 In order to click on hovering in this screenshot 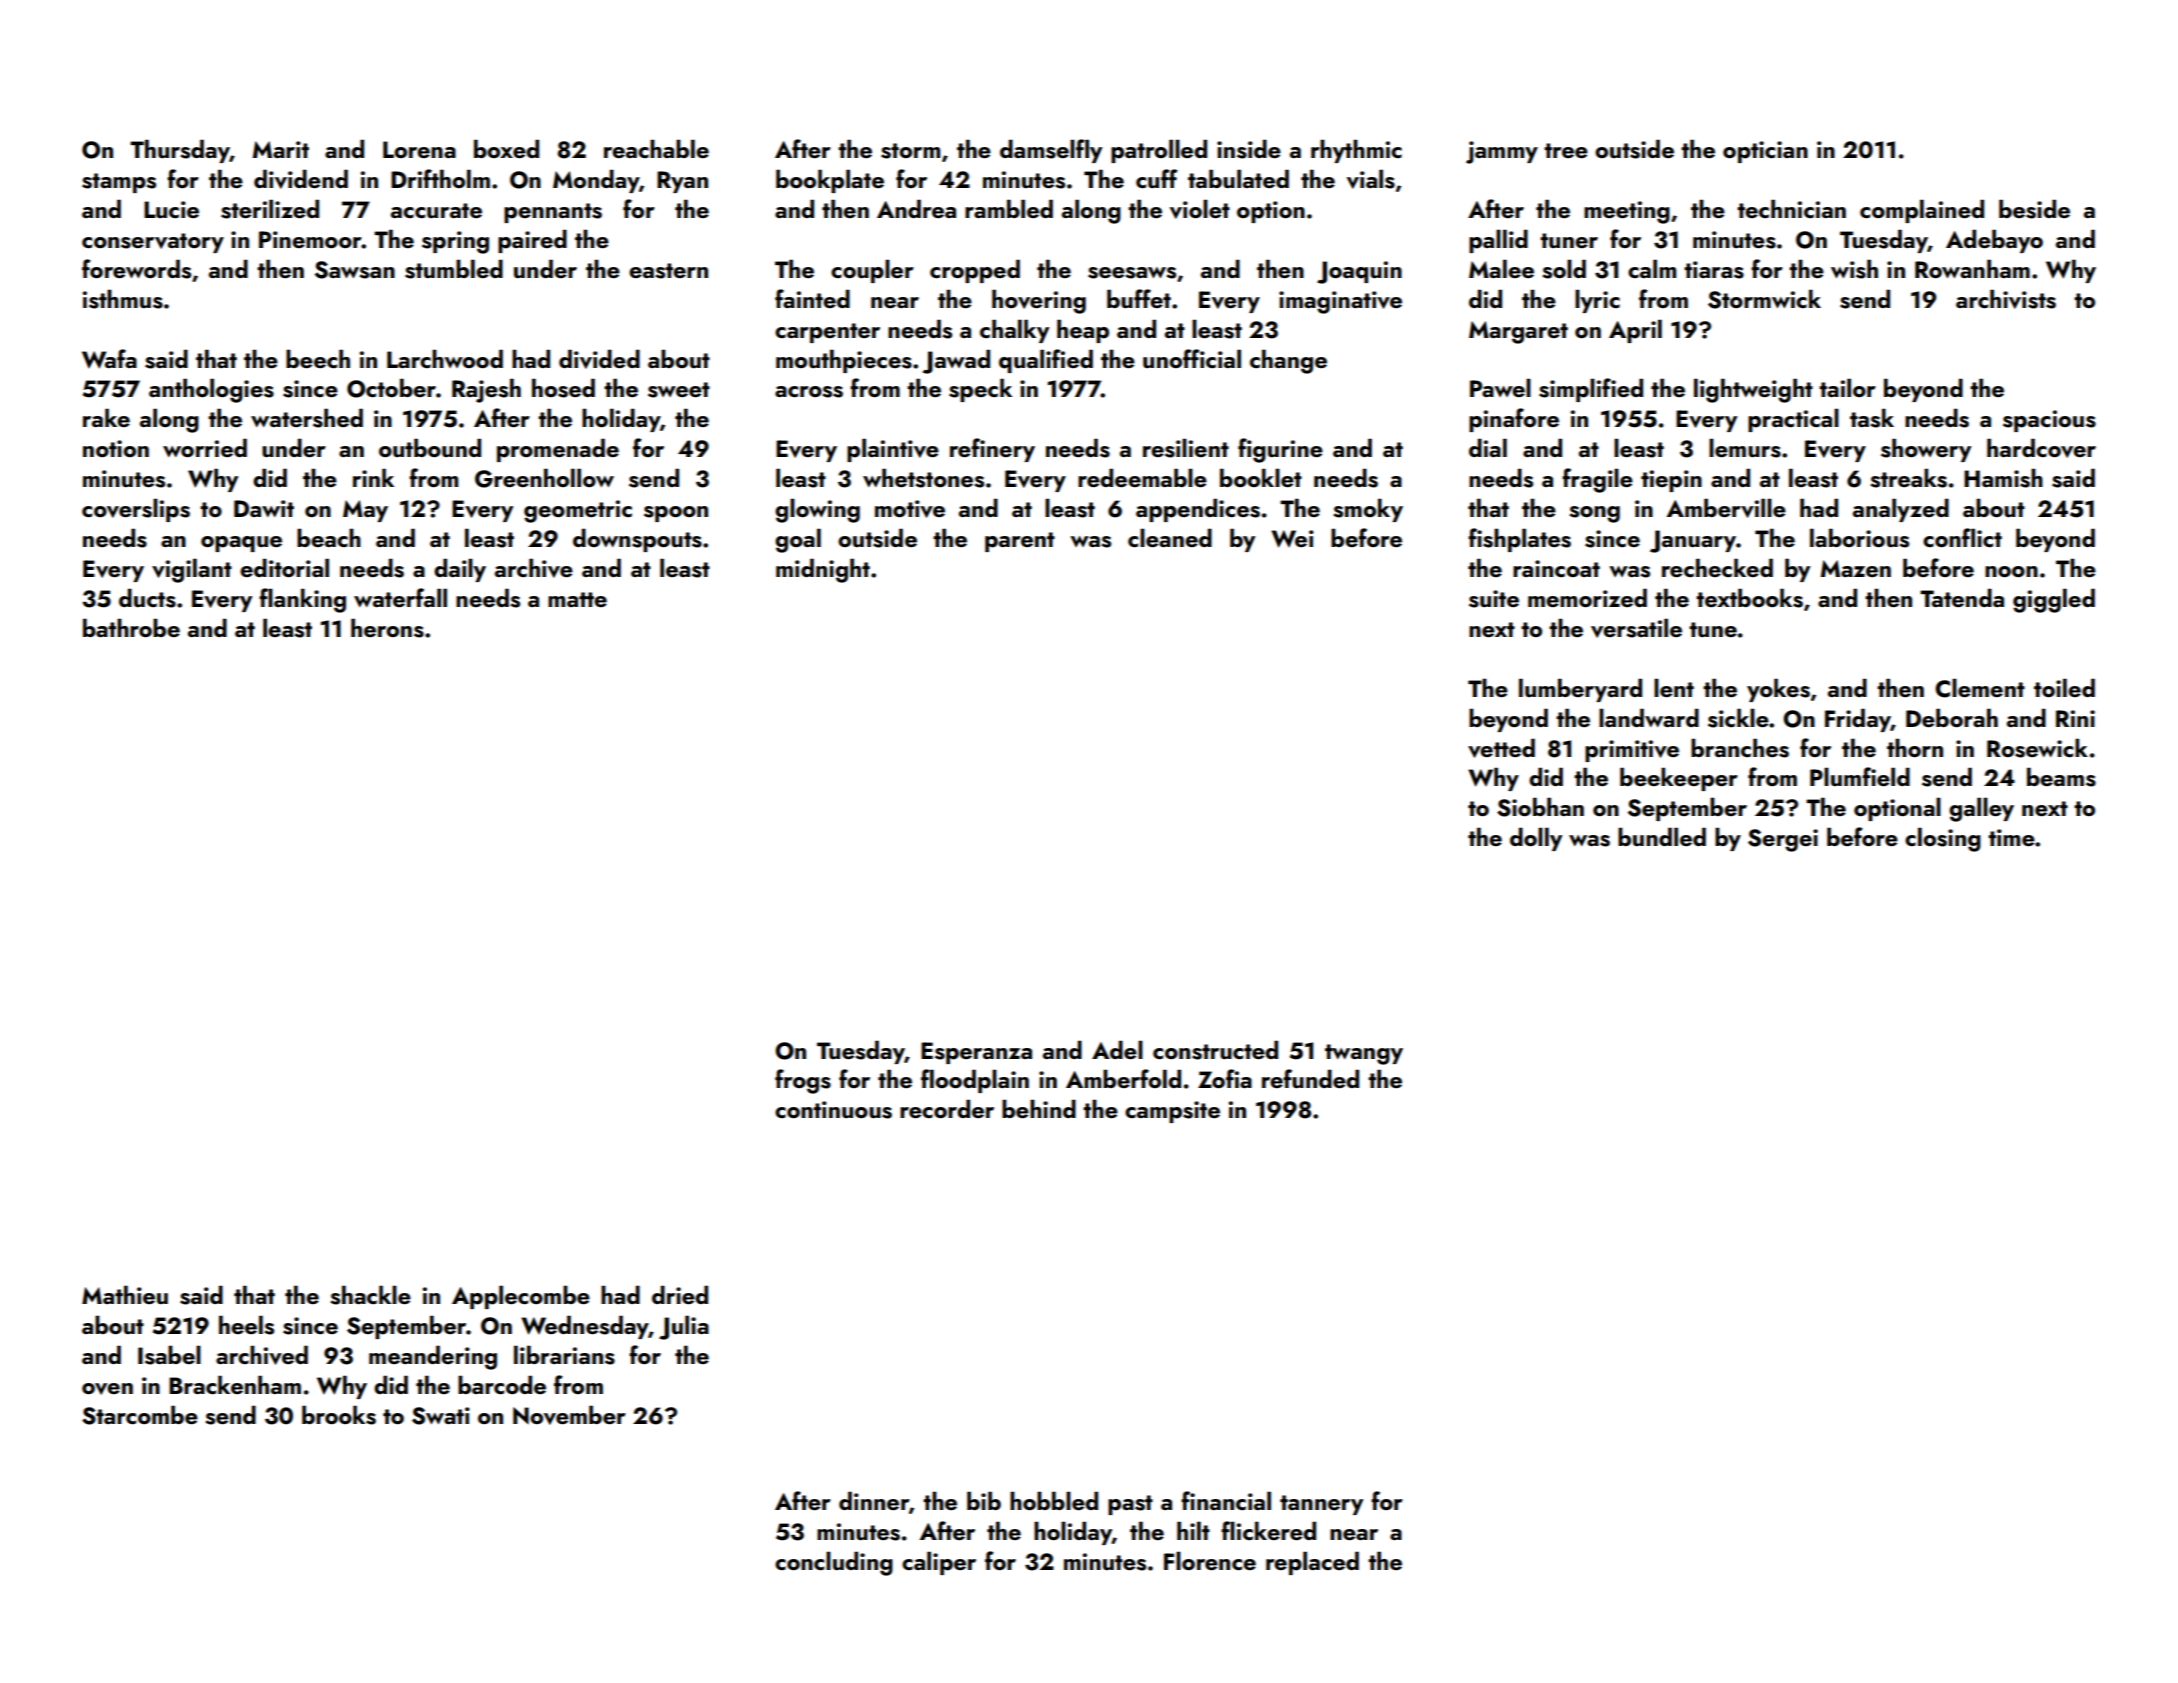, I will do `click(1039, 301)`.
